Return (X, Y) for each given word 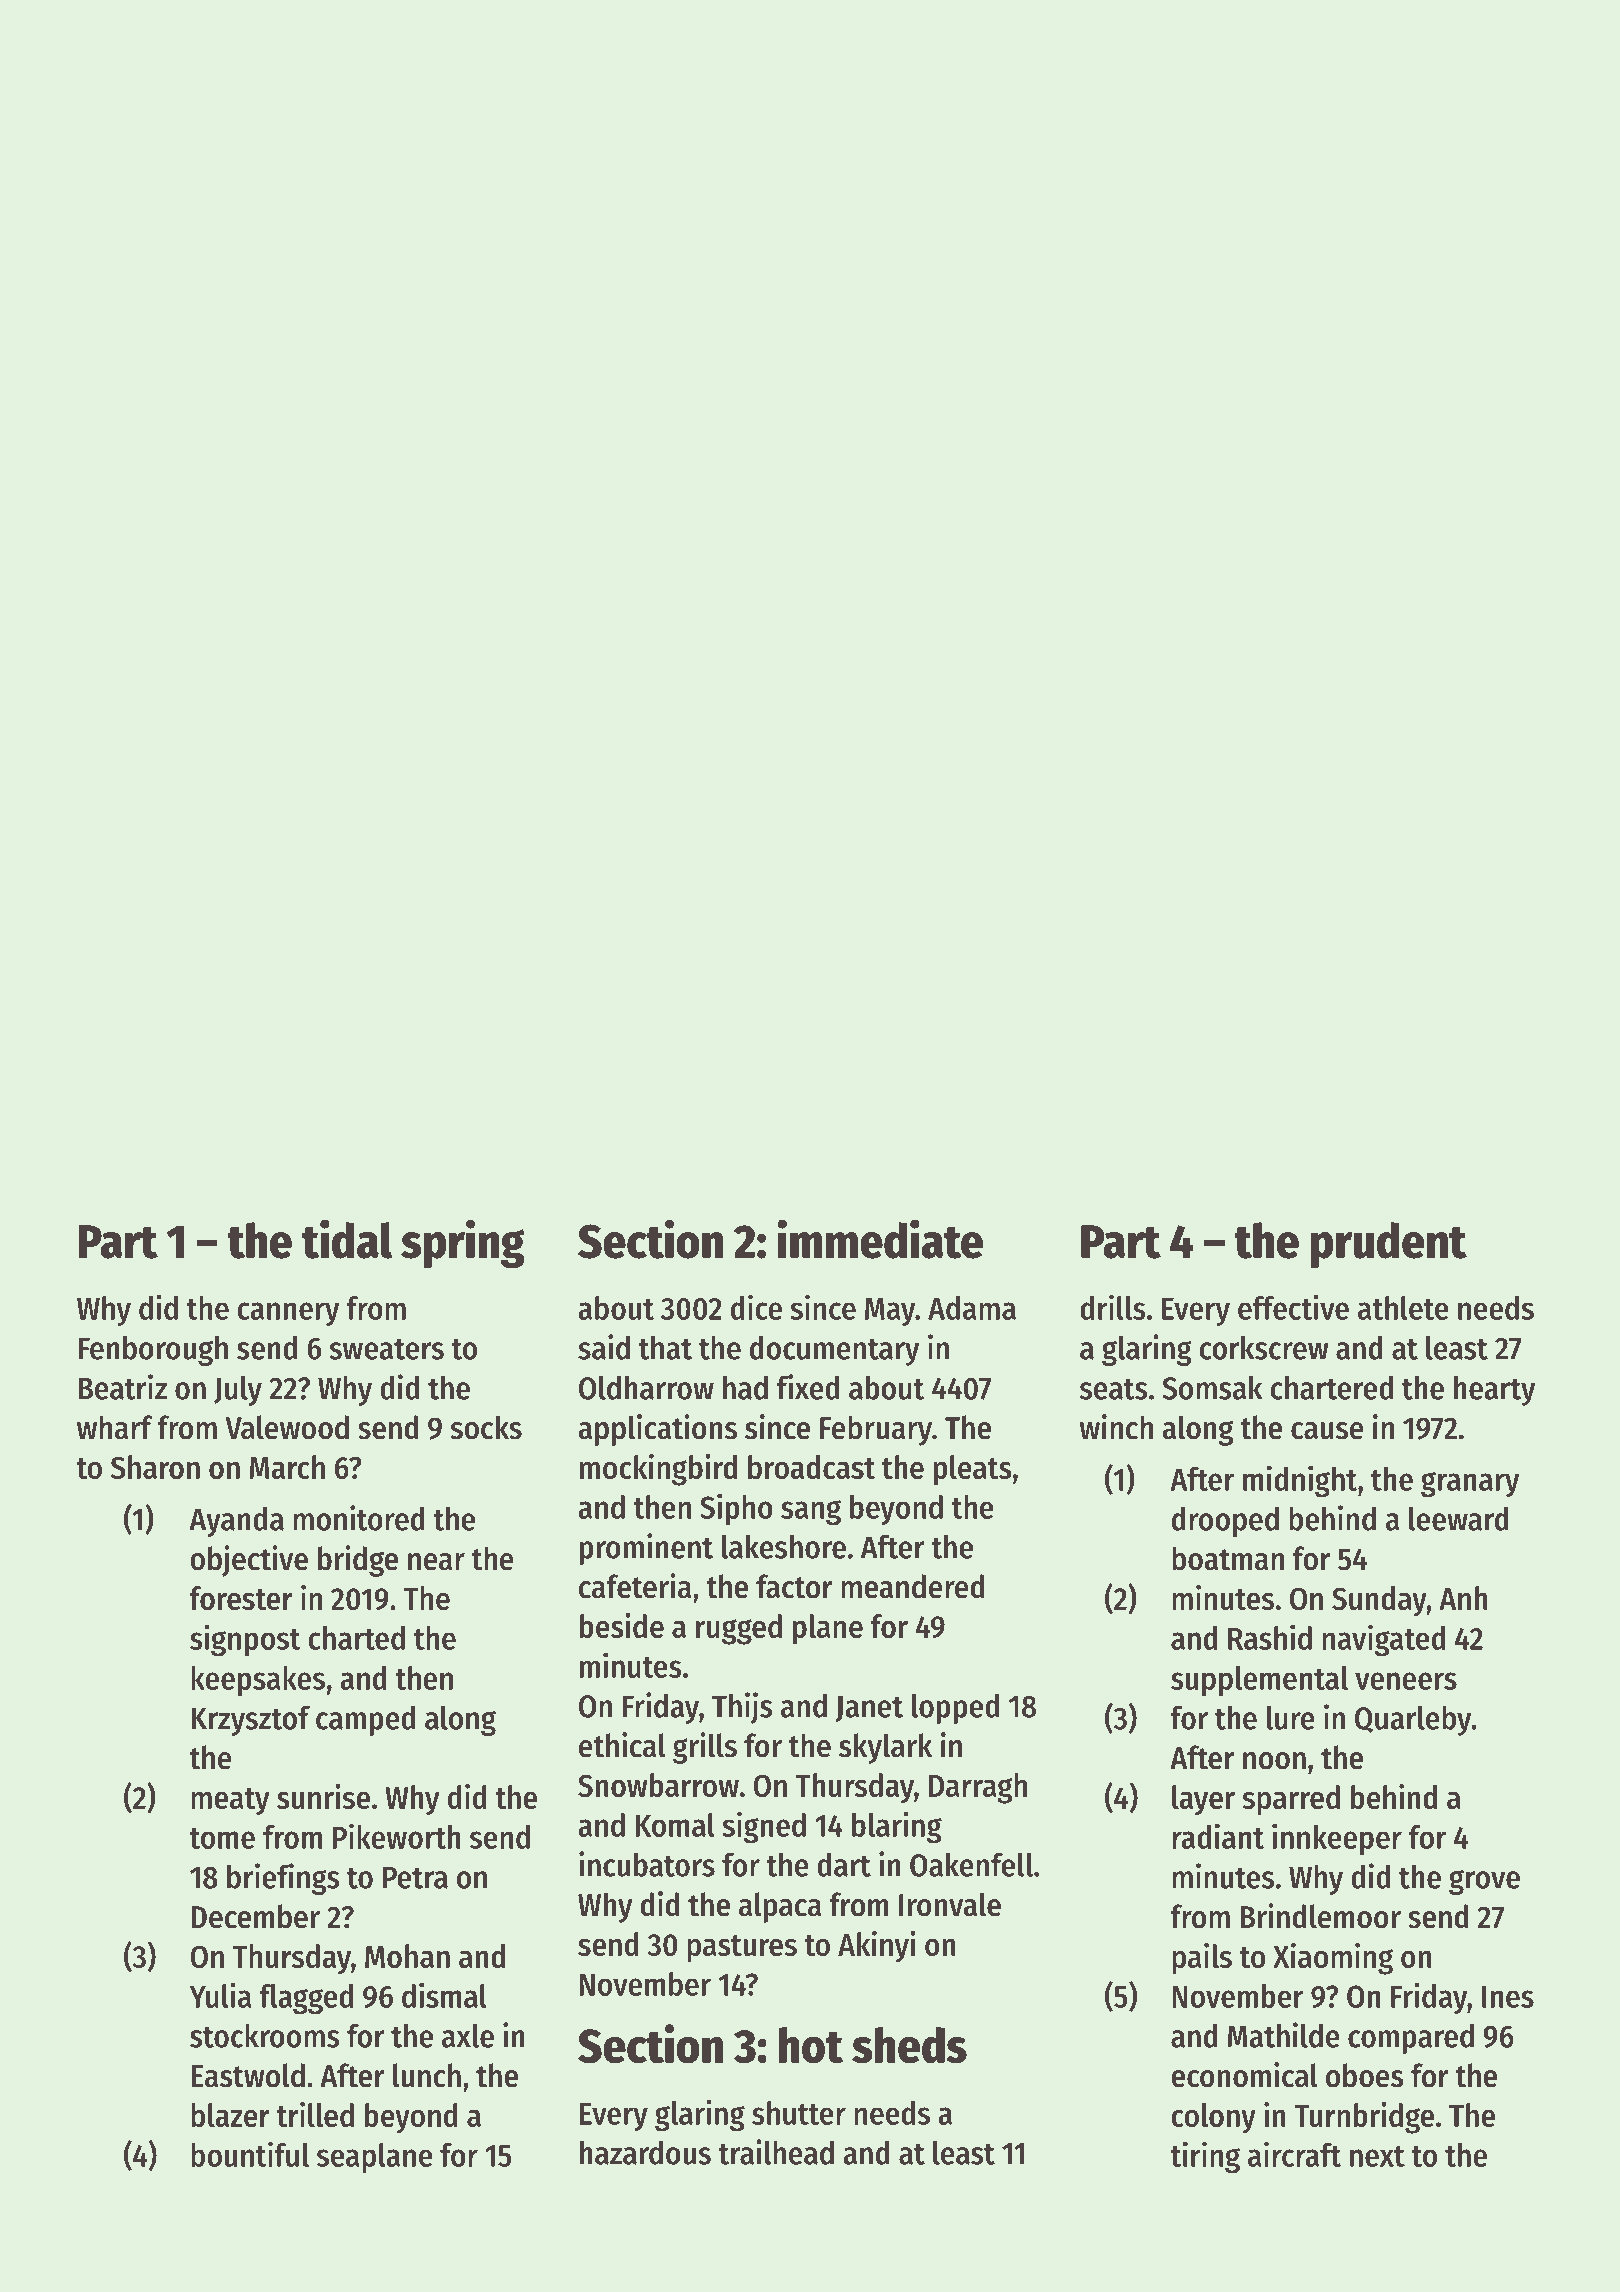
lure (1290, 1718)
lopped (955, 1708)
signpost (245, 1641)
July (238, 1390)
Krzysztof (250, 1720)
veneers (1406, 1681)
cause (1327, 1431)
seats (1114, 1389)
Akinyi (877, 1947)
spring (463, 1243)
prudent (1389, 1245)
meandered (913, 1586)
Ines (1508, 1997)
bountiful (250, 2154)
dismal (444, 1995)
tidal (347, 1239)
